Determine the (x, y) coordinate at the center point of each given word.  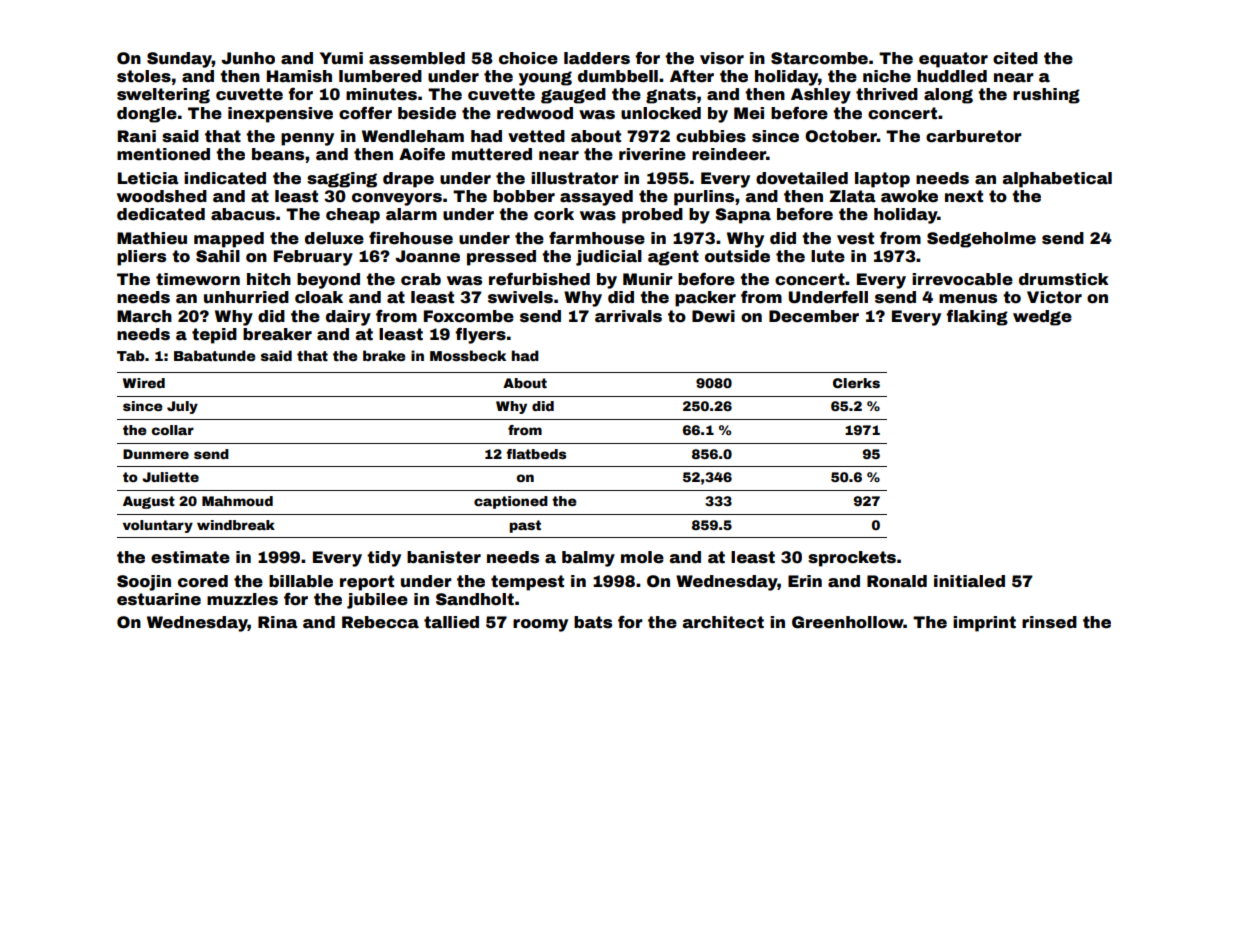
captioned (511, 502)
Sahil (218, 256)
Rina (277, 622)
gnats (671, 96)
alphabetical (1057, 180)
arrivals (628, 316)
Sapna (743, 216)
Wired (144, 383)
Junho (248, 58)
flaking (977, 318)
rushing (1046, 96)
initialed (969, 581)
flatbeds (536, 454)
